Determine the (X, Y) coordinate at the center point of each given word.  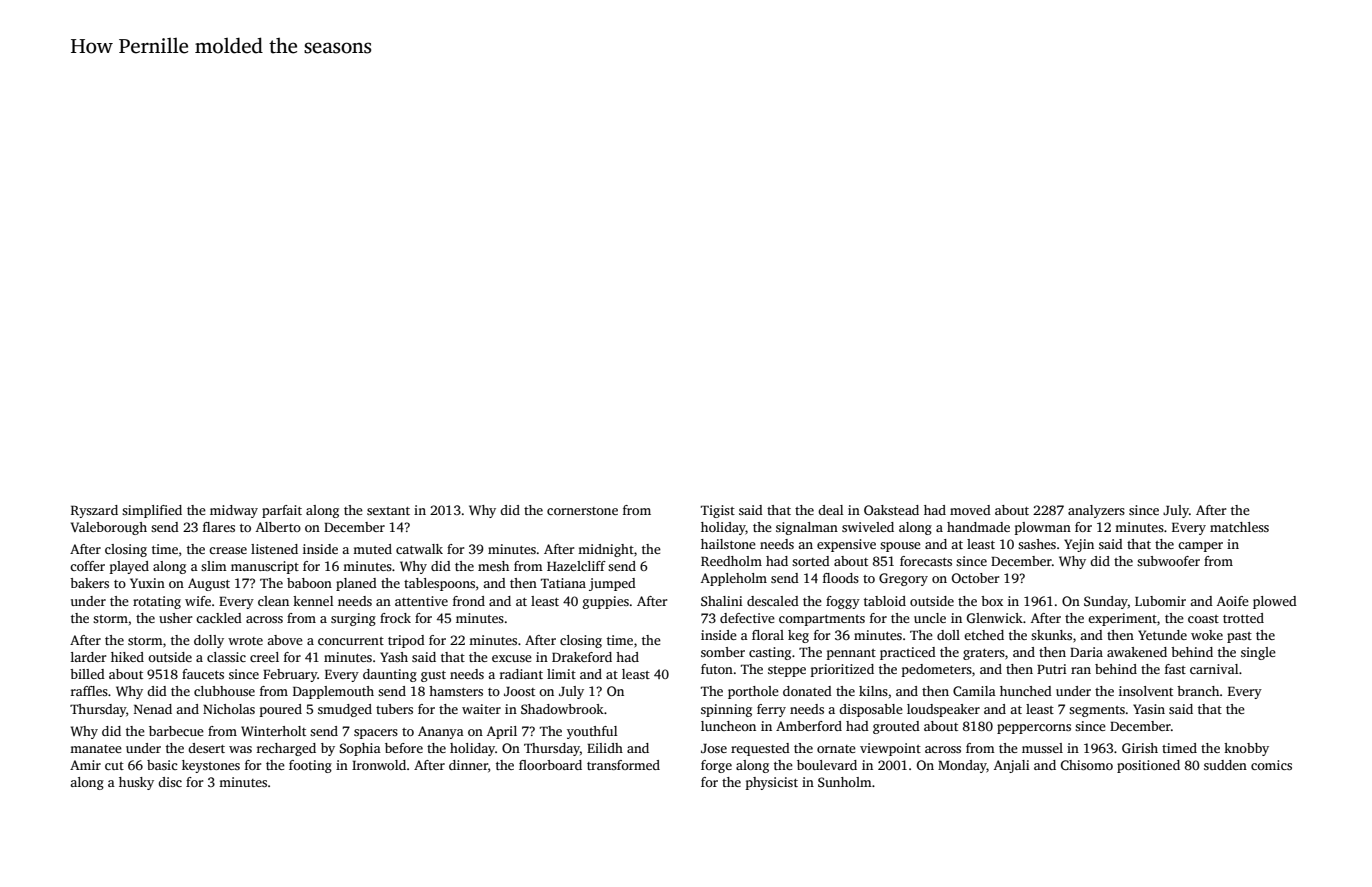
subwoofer (1168, 561)
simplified (152, 511)
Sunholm (845, 782)
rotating (157, 602)
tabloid (885, 601)
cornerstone (582, 511)
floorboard (550, 765)
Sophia (360, 749)
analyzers (1096, 511)
